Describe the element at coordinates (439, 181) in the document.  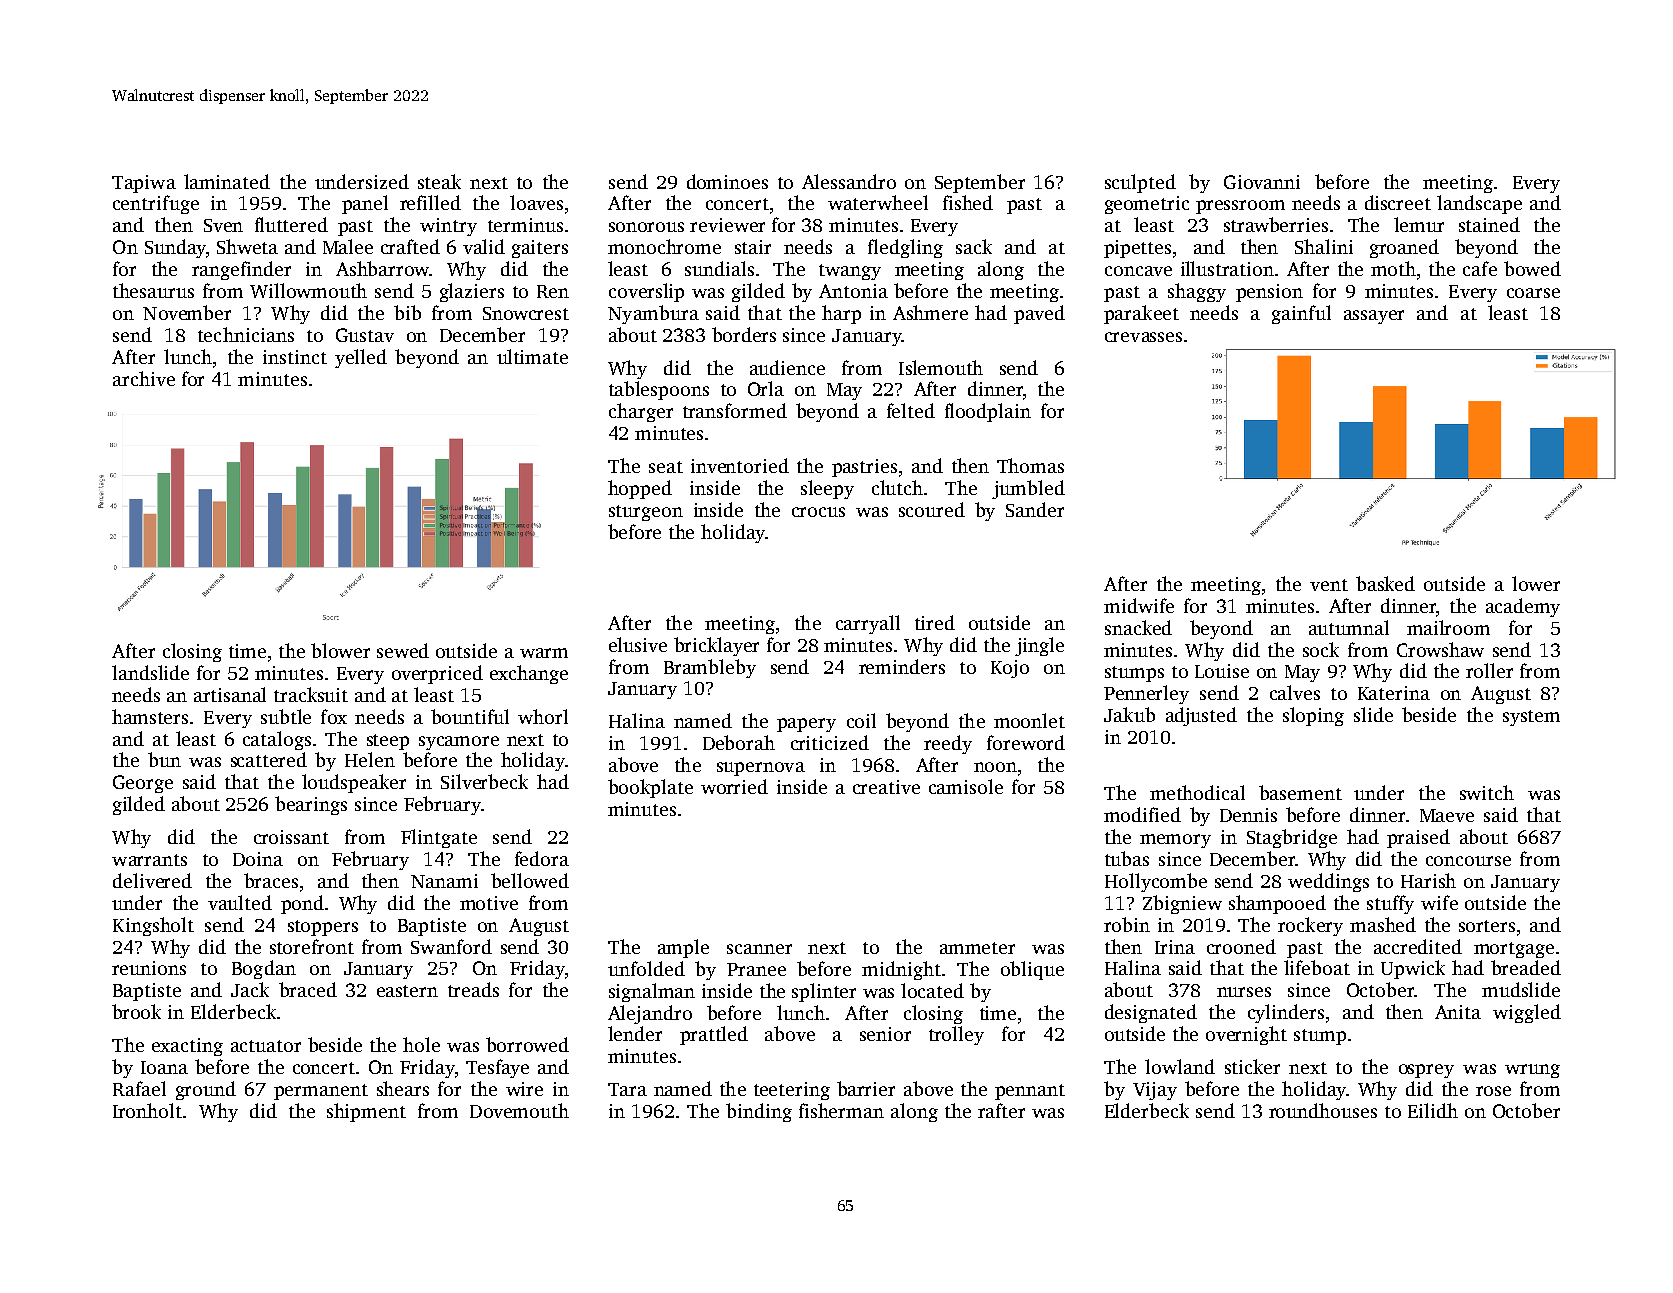
I see `steak` at that location.
